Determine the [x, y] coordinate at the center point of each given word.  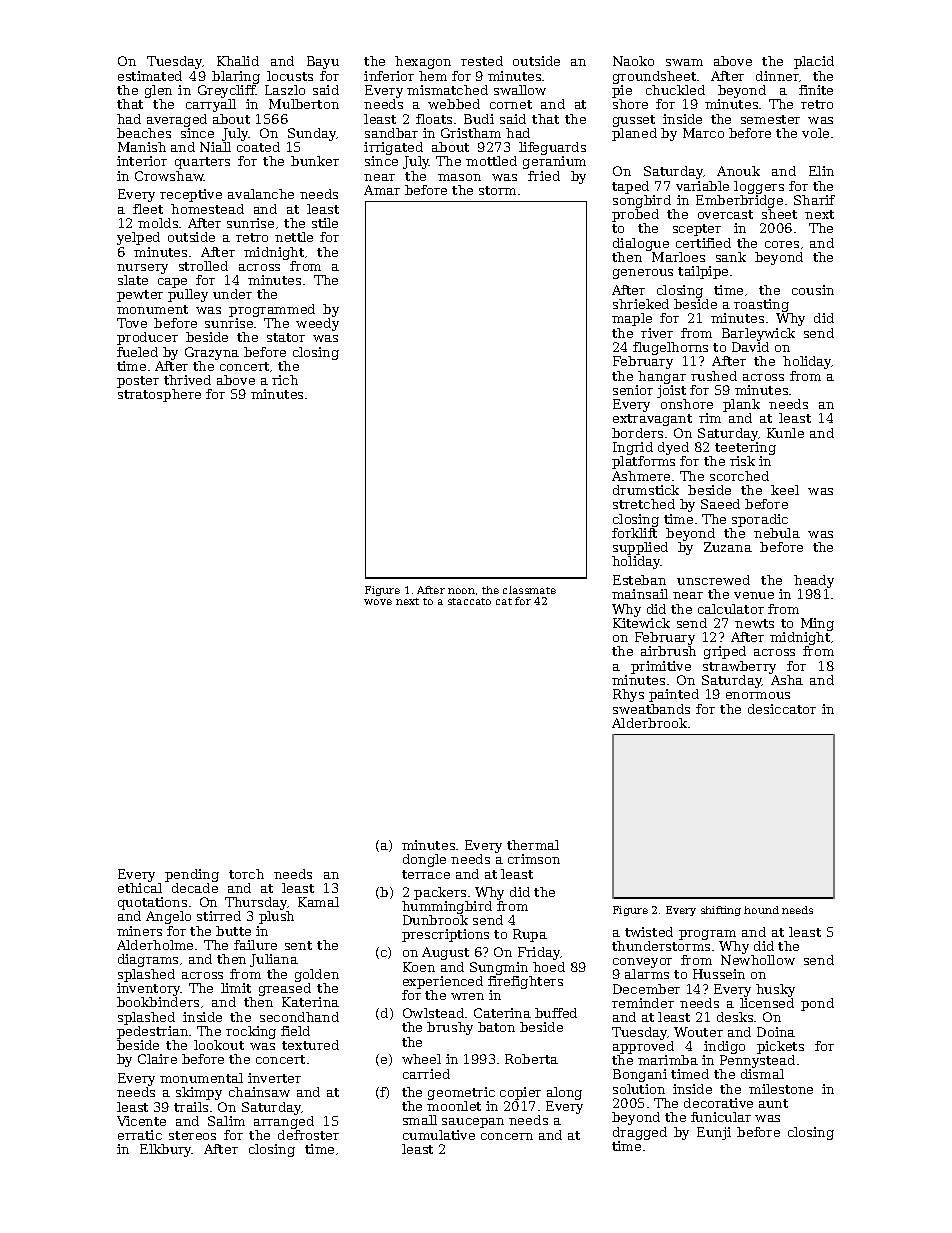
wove [378, 602]
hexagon [423, 62]
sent [298, 945]
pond [817, 1004]
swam [684, 62]
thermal [533, 845]
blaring [236, 77]
